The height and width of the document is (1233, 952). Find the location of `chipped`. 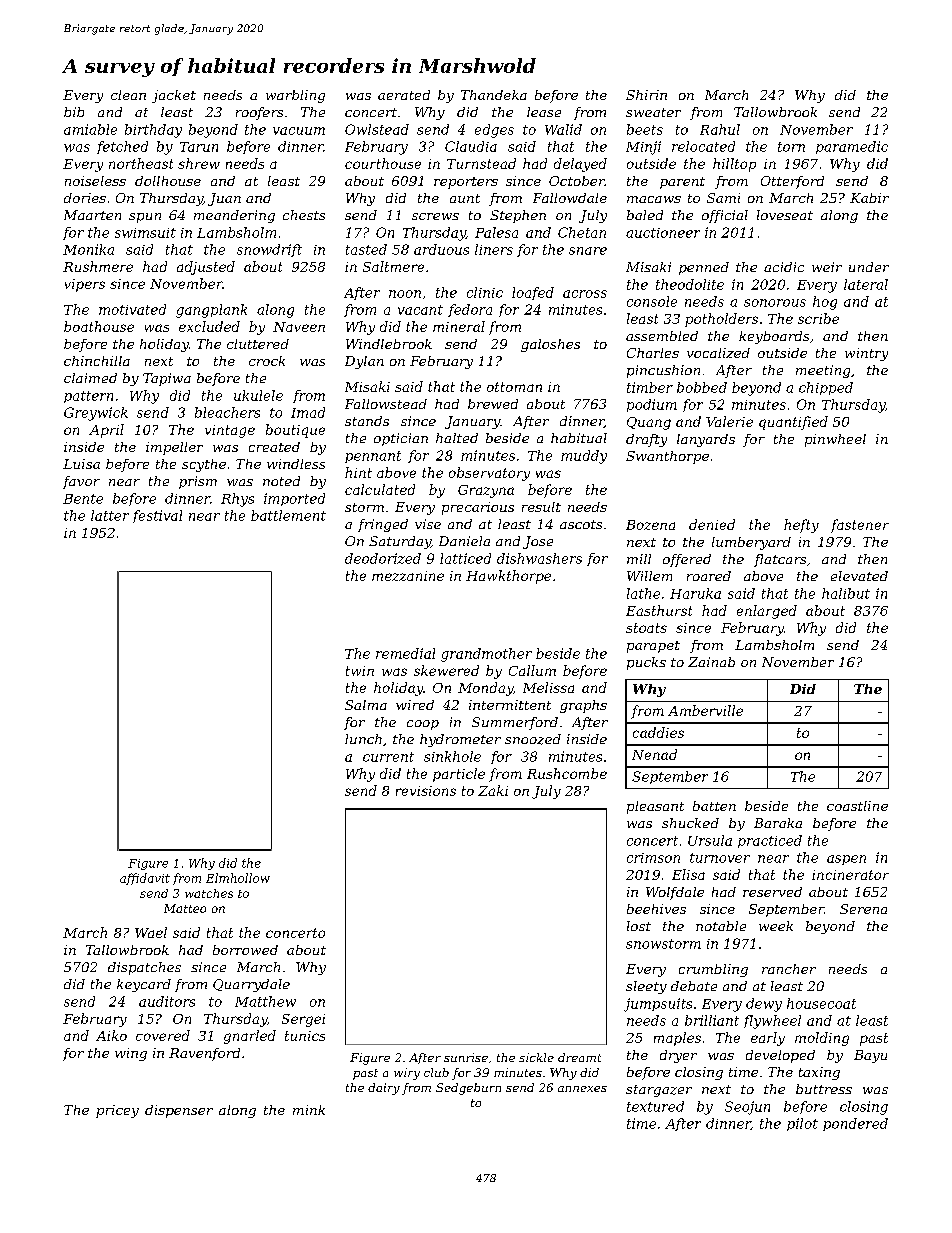

chipped is located at coordinates (826, 388).
